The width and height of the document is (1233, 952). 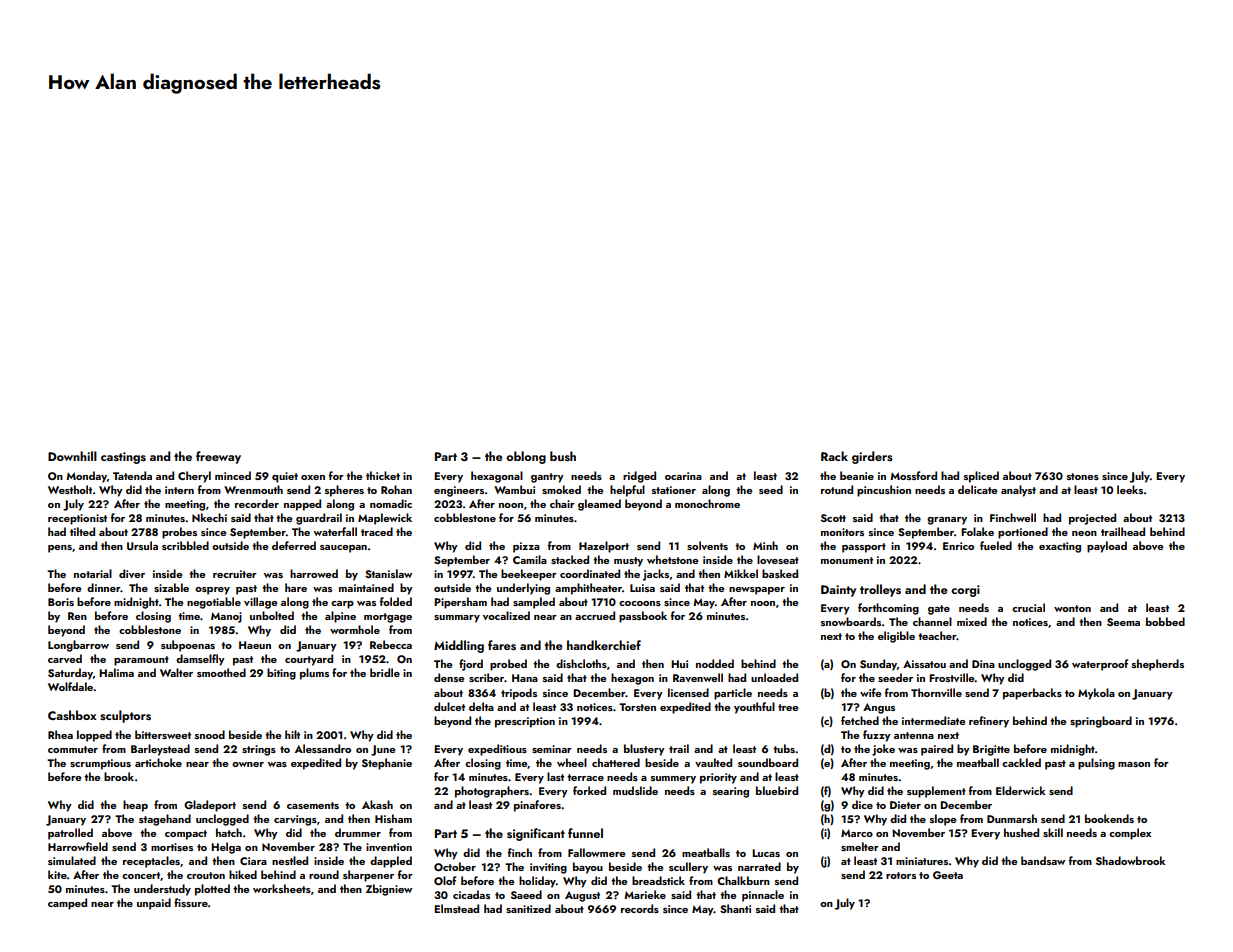 What do you see at coordinates (683, 476) in the document?
I see `ocarina` at bounding box center [683, 476].
